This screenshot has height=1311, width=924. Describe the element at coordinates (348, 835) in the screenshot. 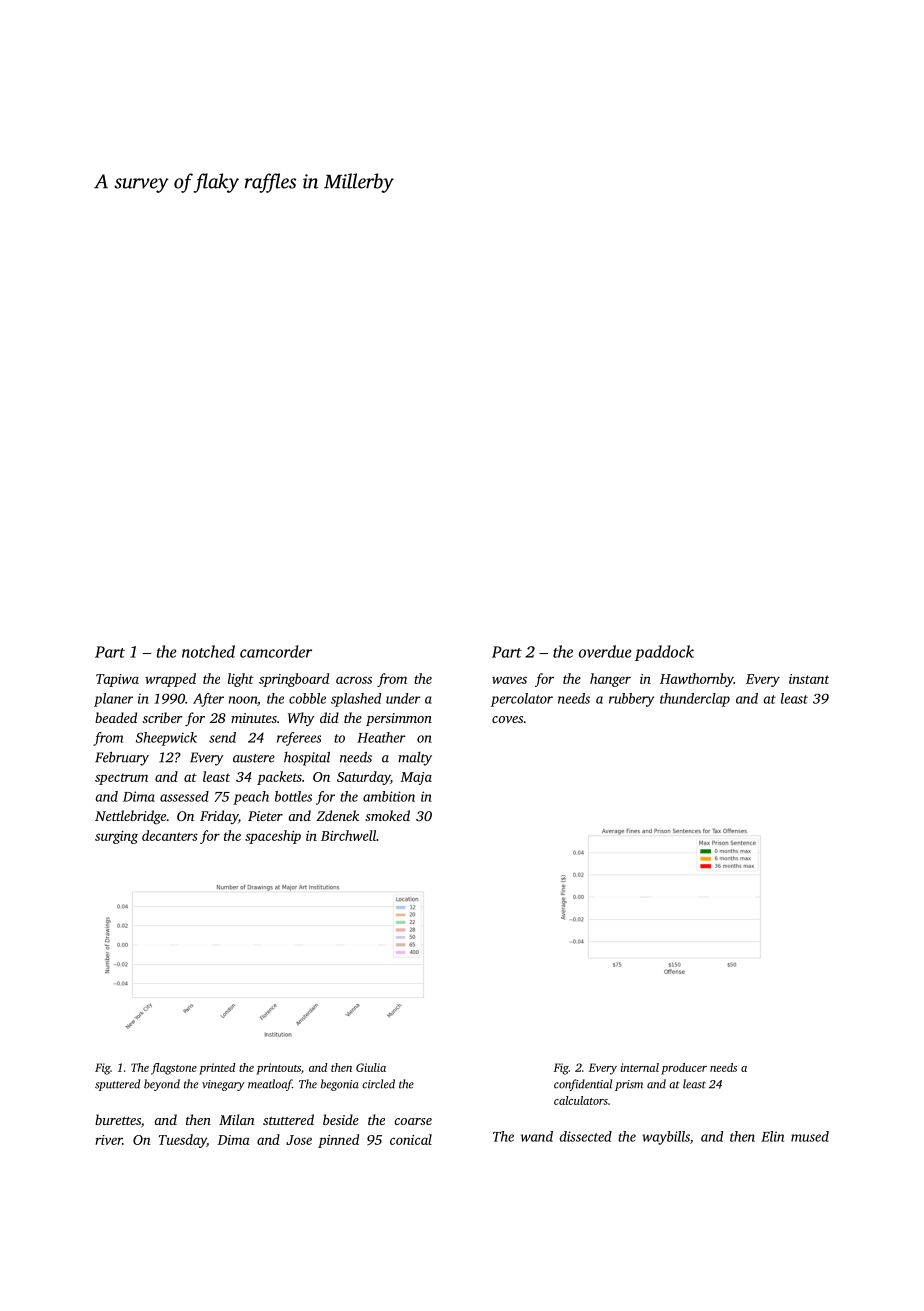

I see `Birchwell` at that location.
